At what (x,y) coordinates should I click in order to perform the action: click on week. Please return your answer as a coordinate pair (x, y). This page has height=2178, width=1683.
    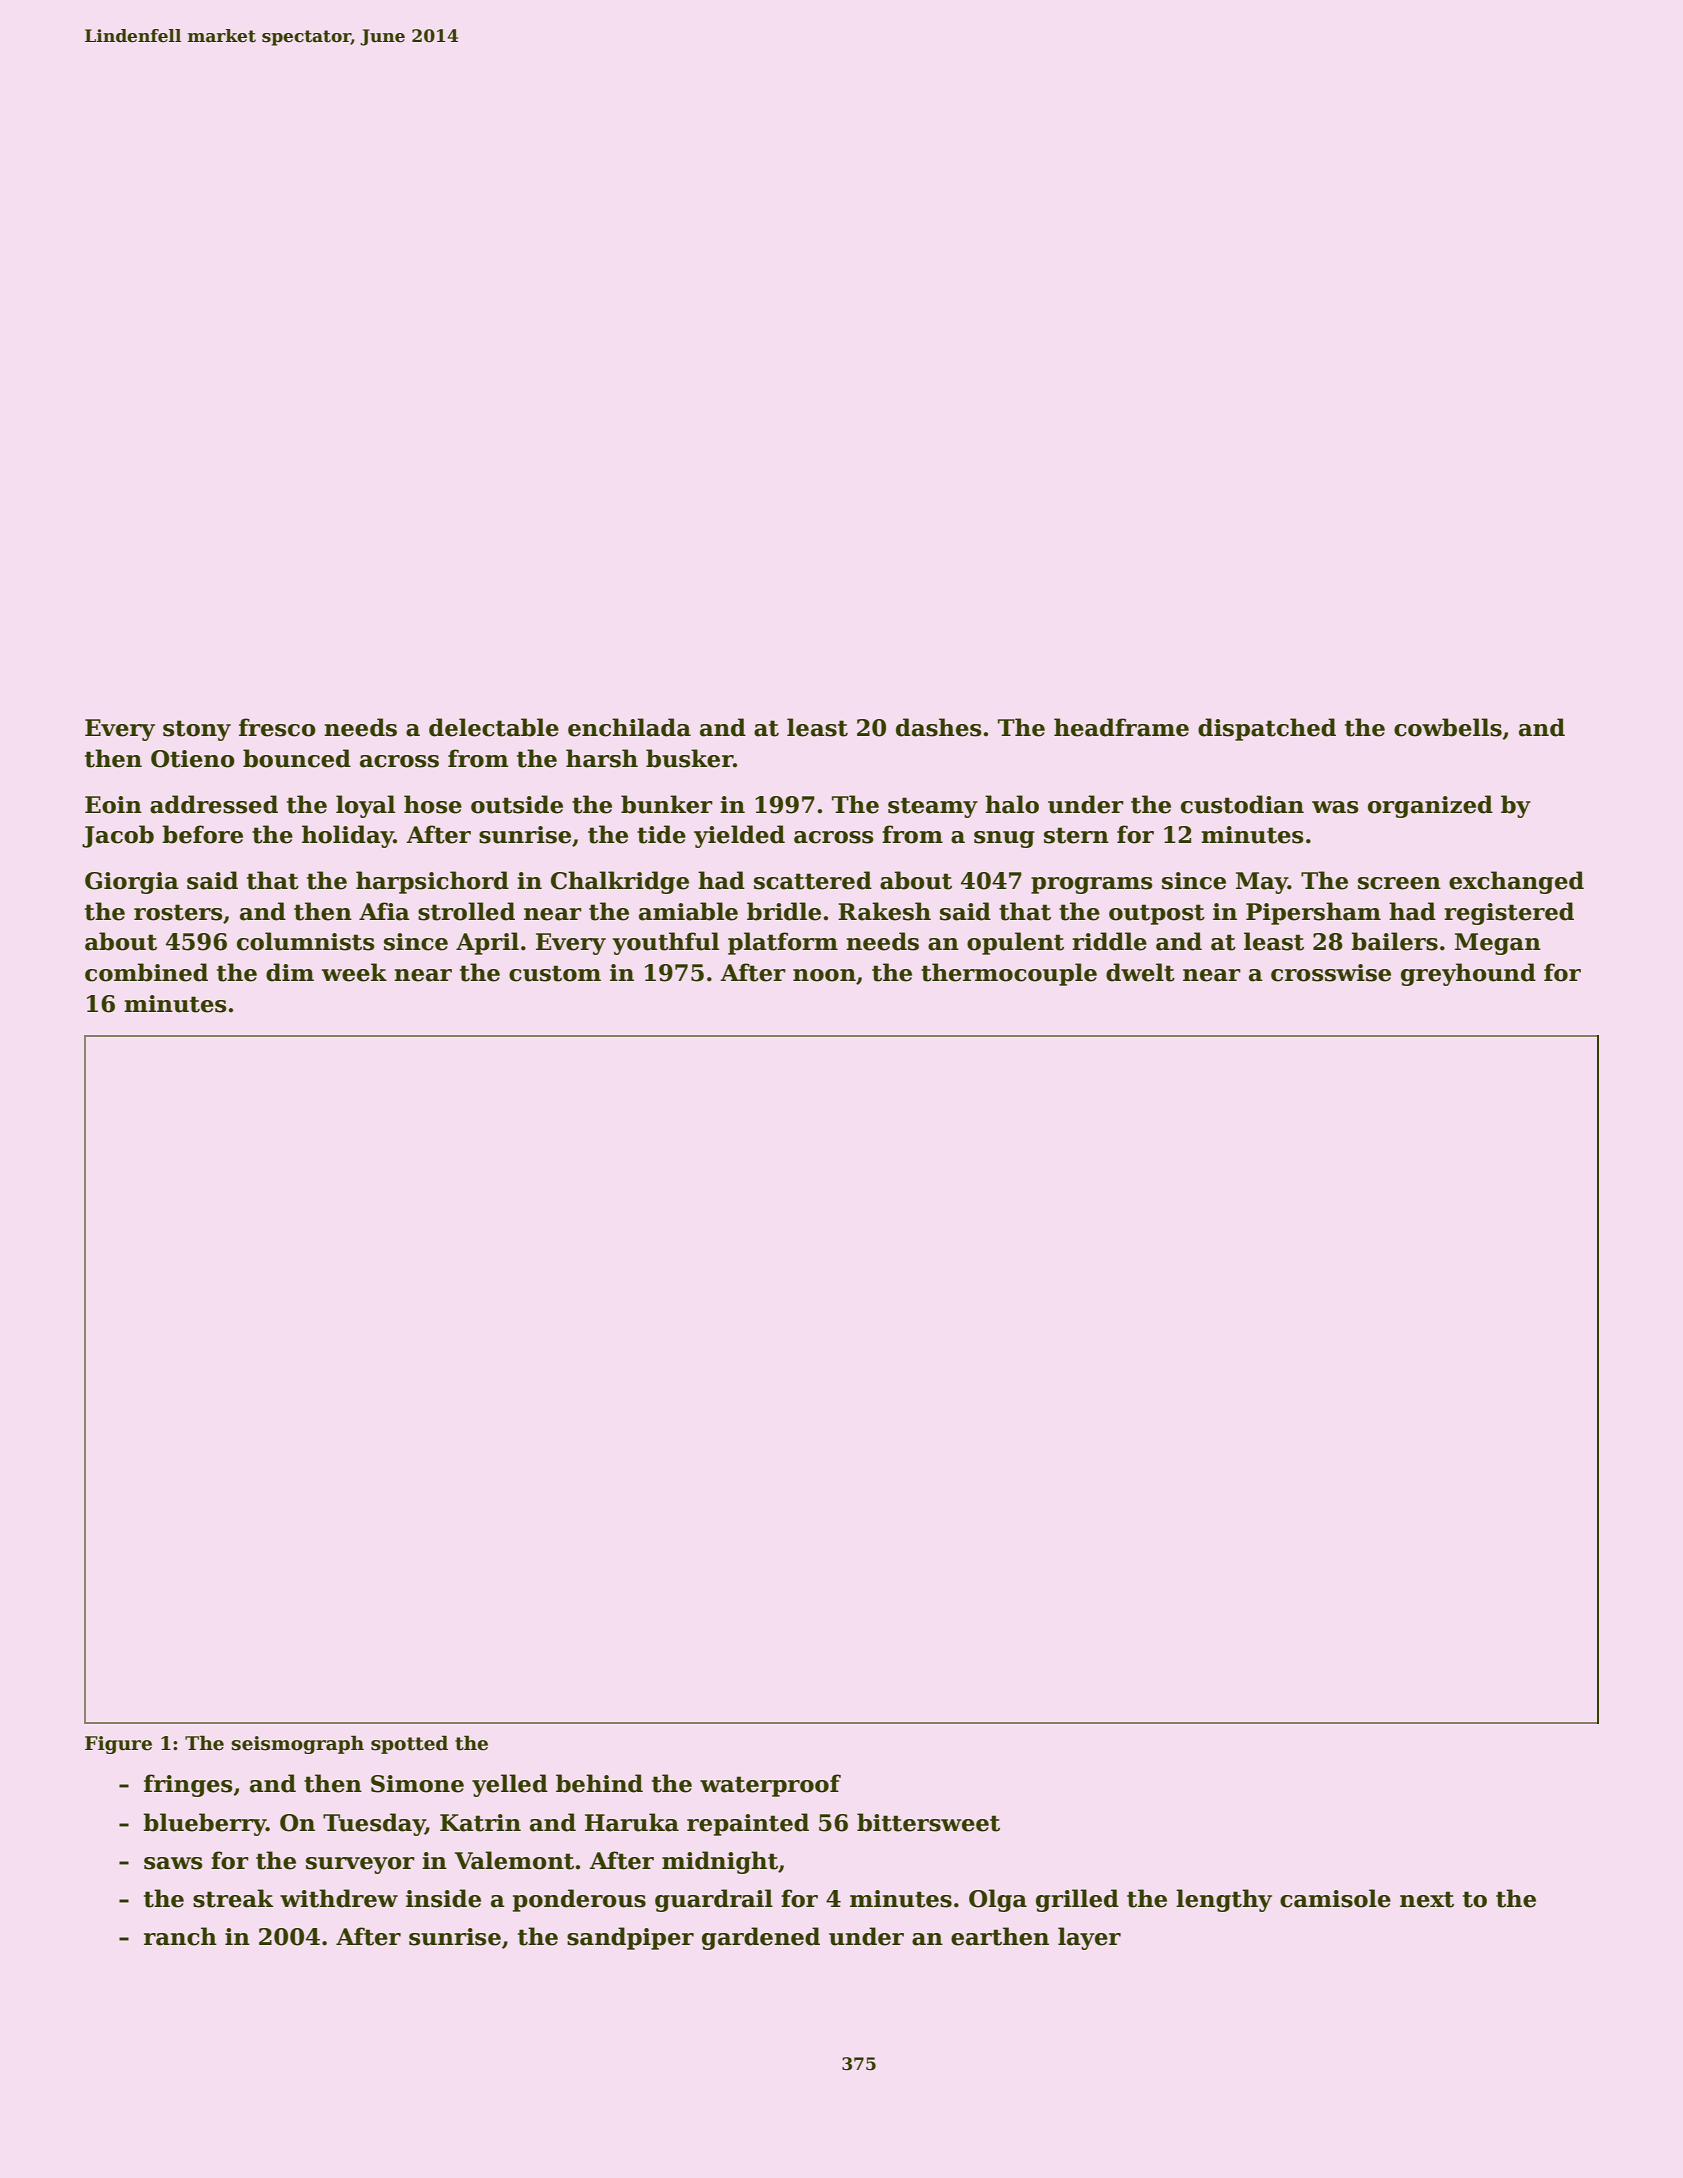
    Looking at the image, I should click on (354, 972).
